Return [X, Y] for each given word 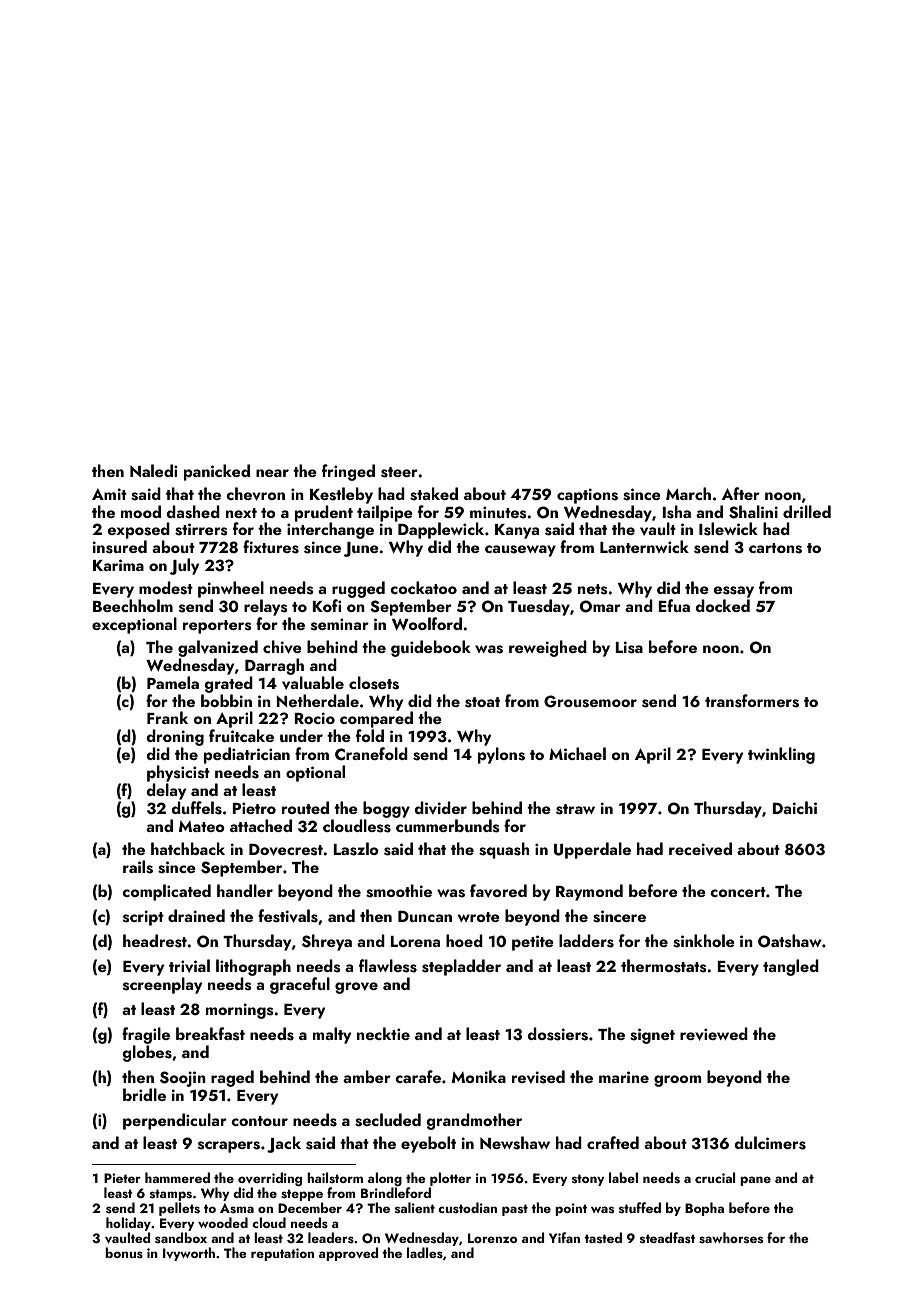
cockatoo [423, 587]
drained [196, 915]
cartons [775, 548]
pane [755, 1181]
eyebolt [428, 1144]
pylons [501, 755]
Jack [284, 1144]
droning [175, 737]
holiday [128, 1224]
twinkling [781, 755]
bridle [144, 1094]
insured [120, 547]
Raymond [589, 892]
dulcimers [770, 1143]
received [700, 849]
